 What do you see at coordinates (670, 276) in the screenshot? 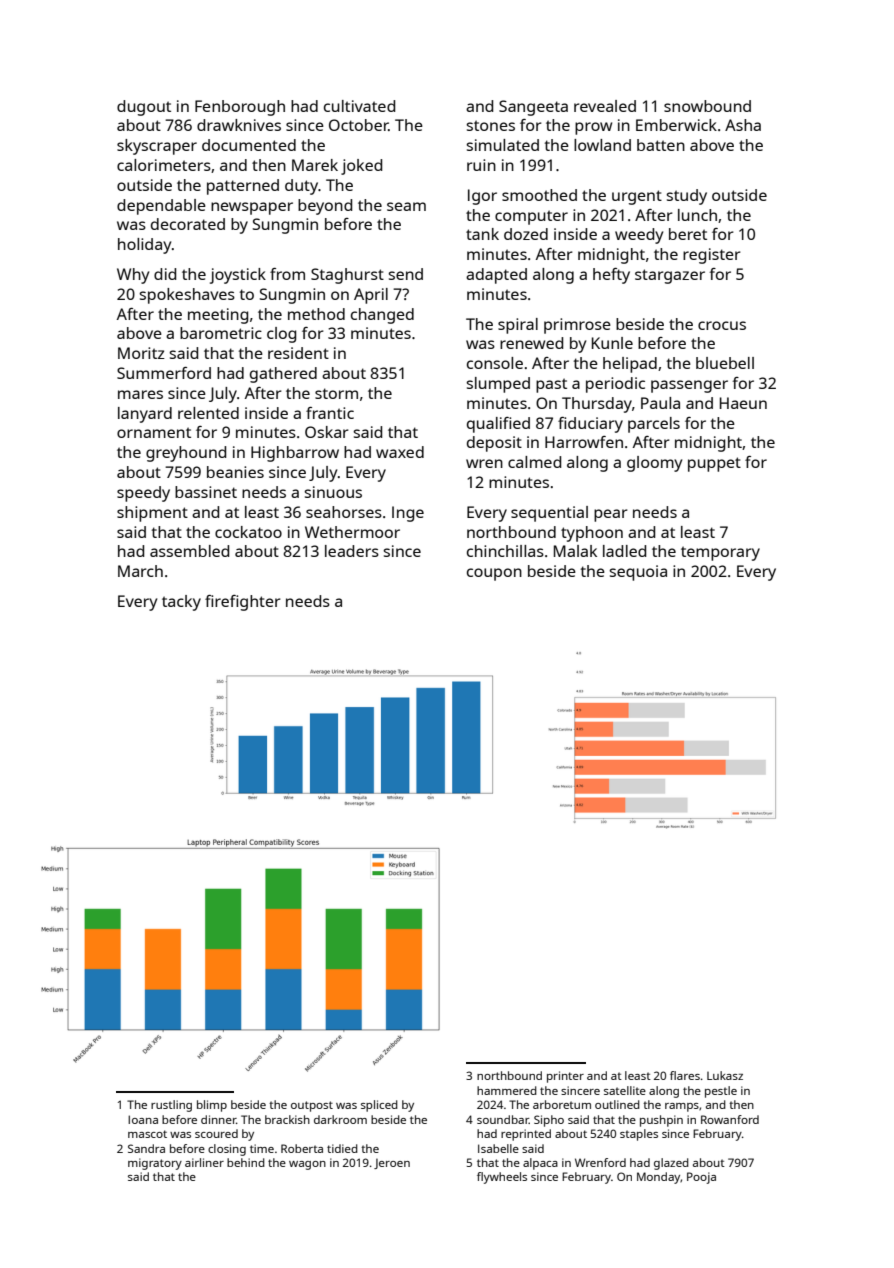
I see `stargazer` at bounding box center [670, 276].
